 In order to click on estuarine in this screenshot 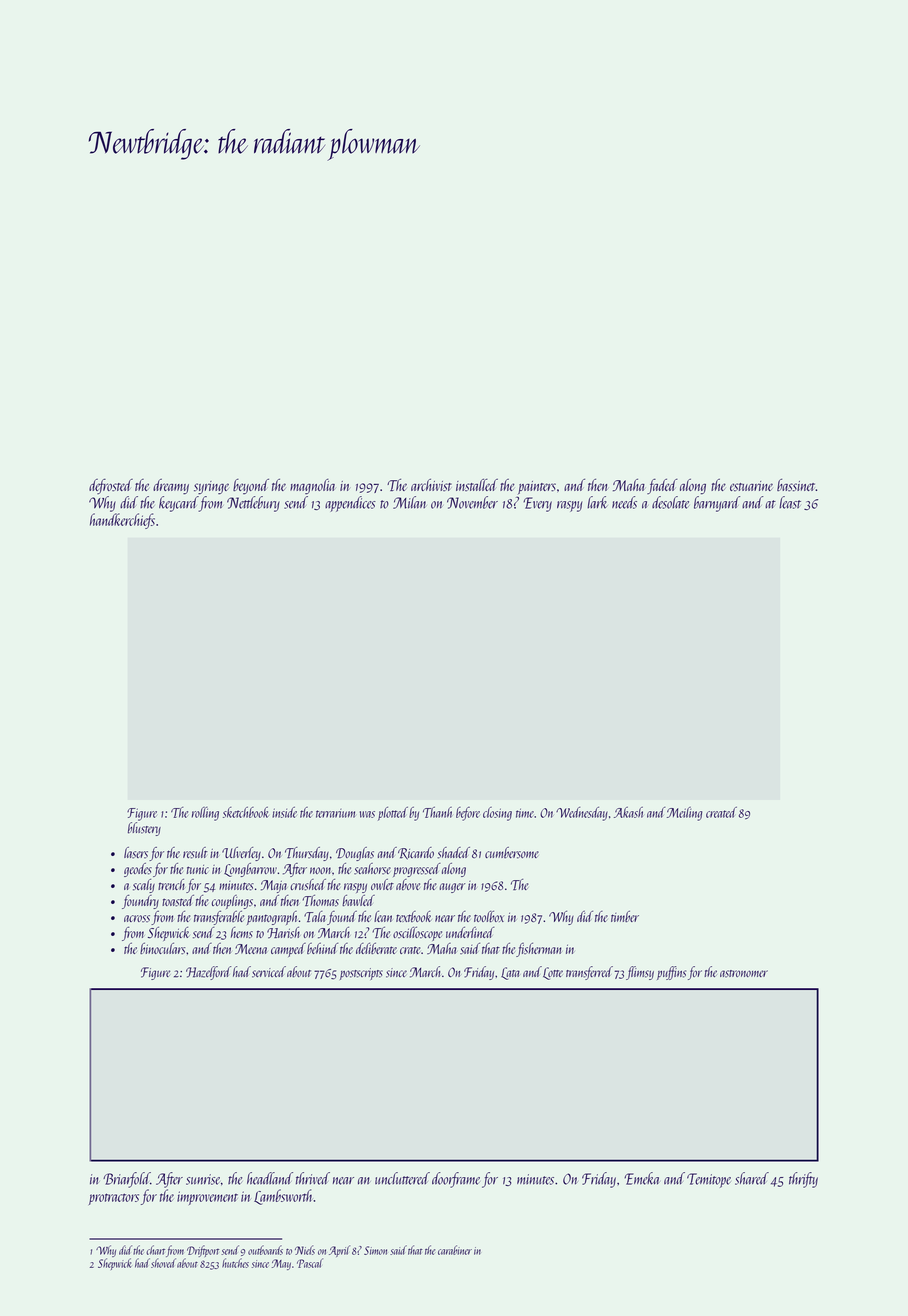, I will do `click(751, 486)`.
